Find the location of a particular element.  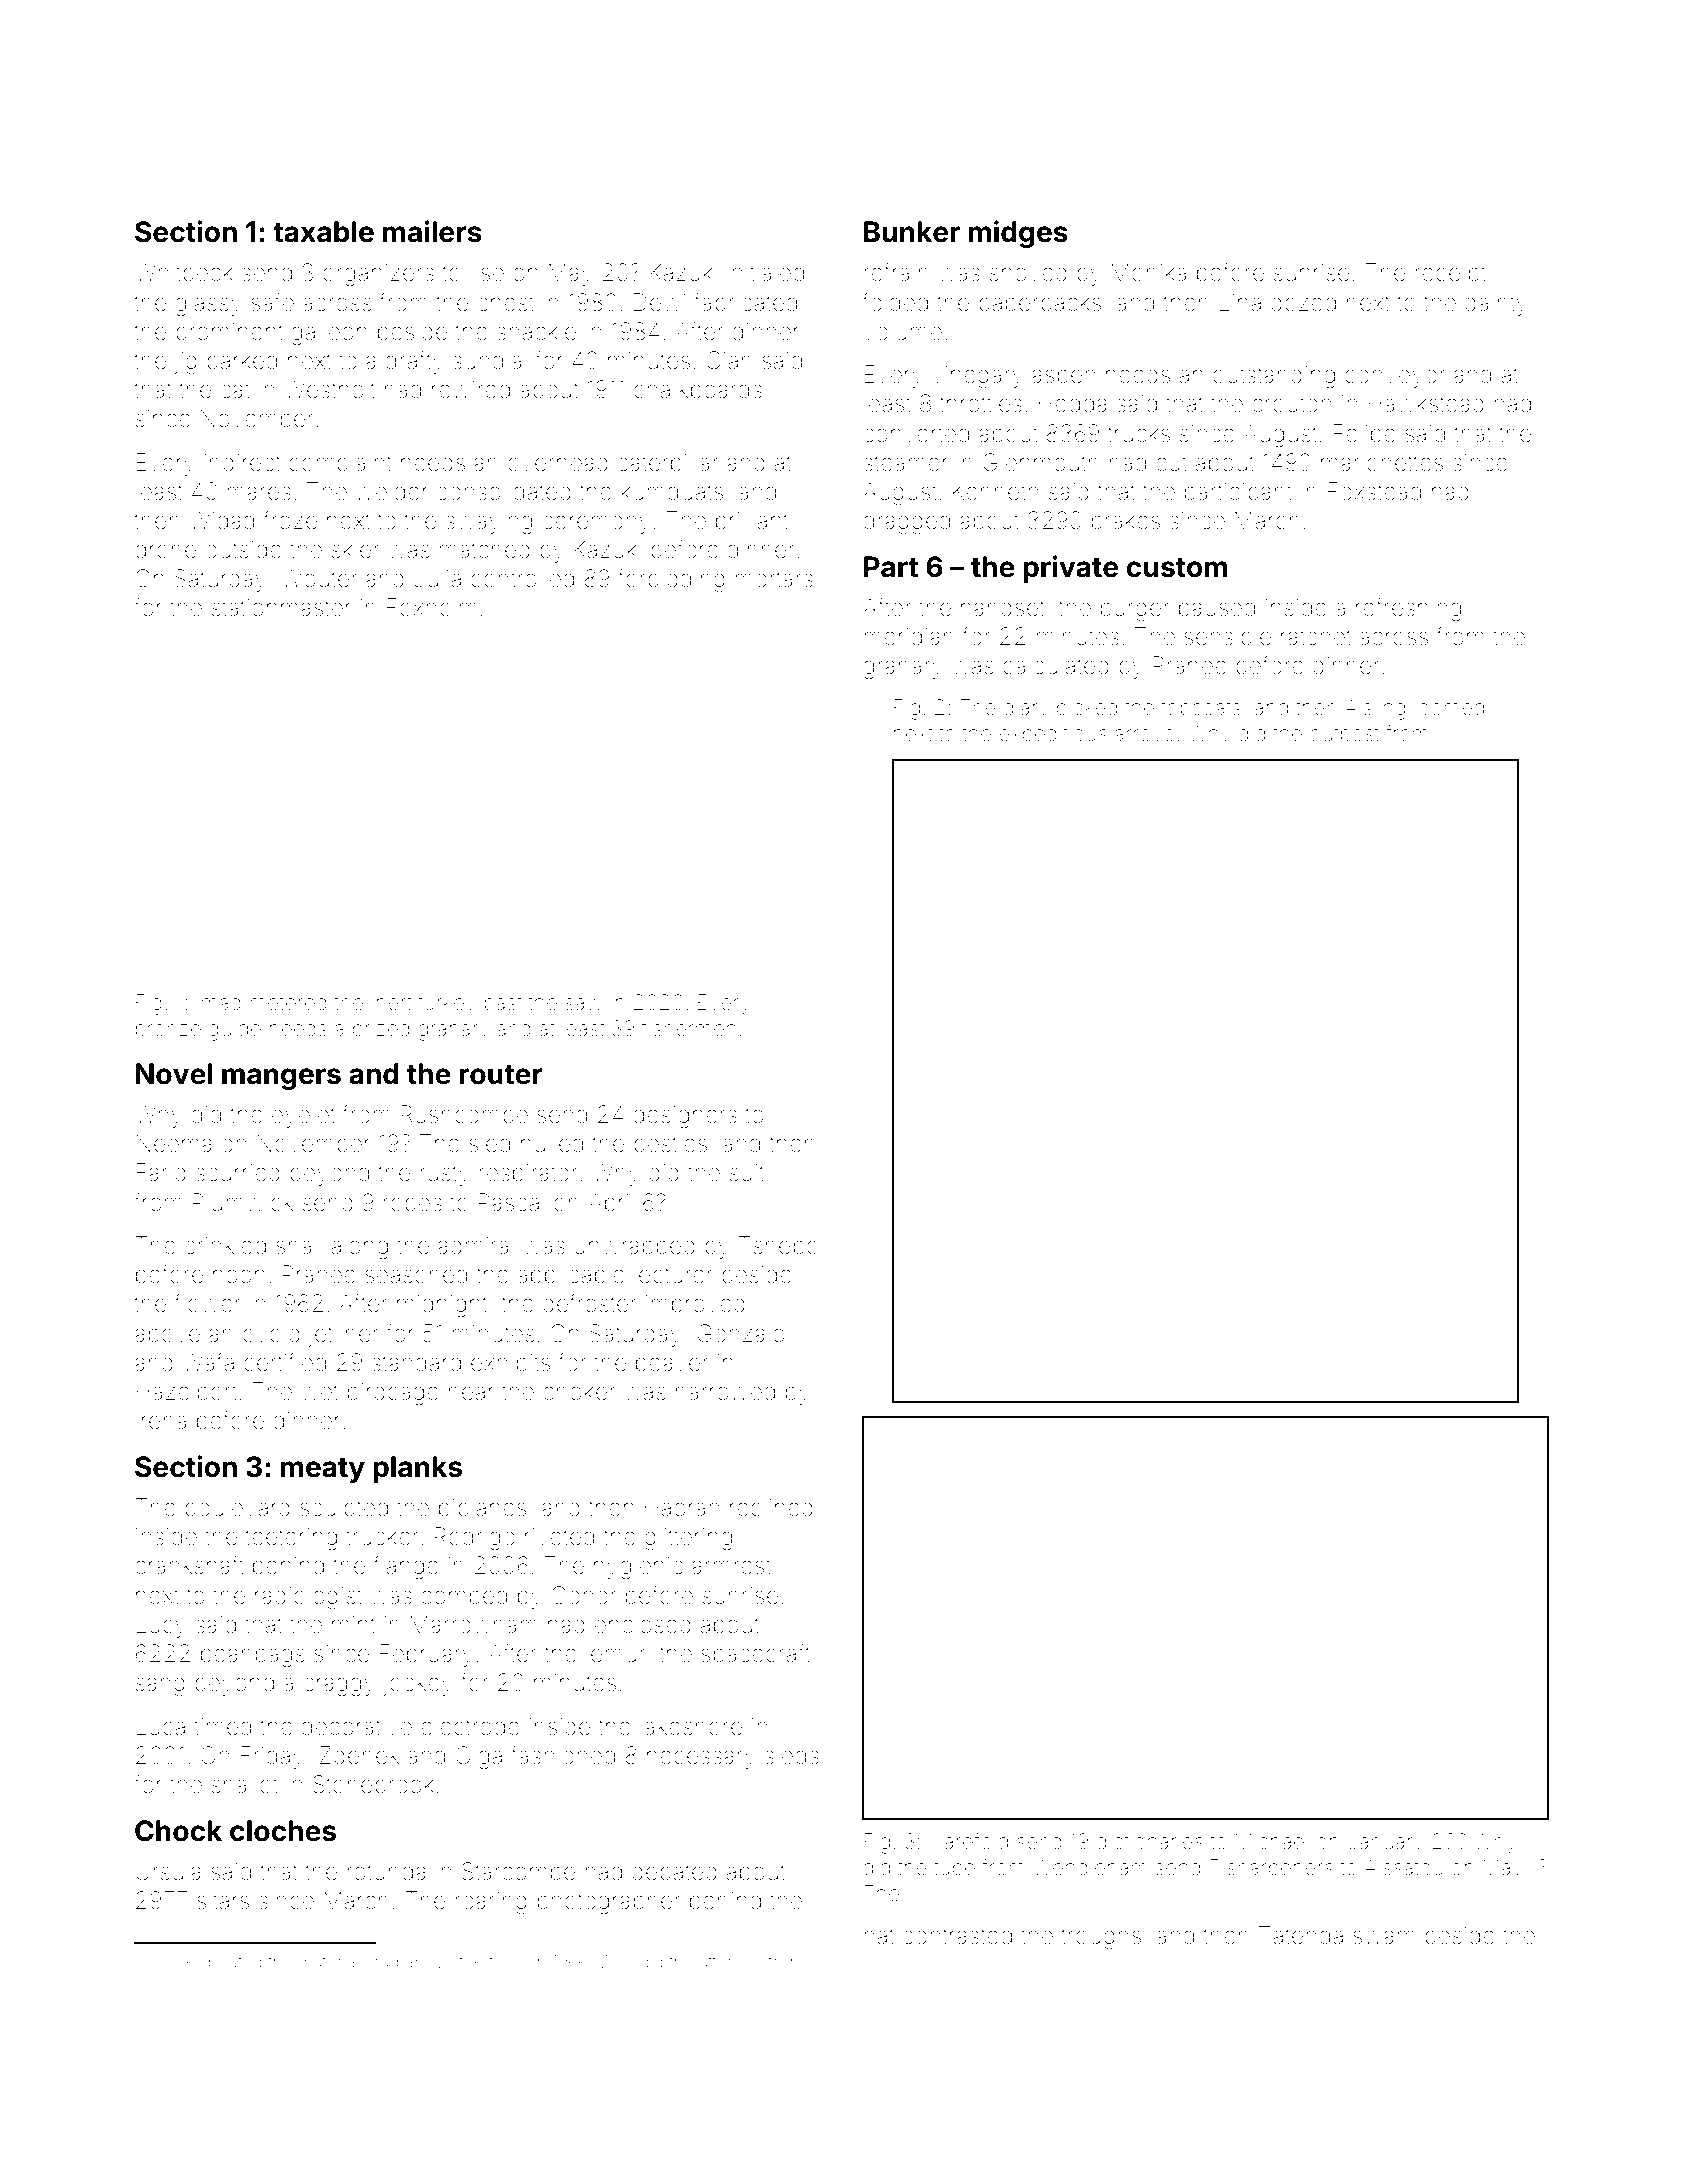

marionettes is located at coordinates (1382, 463).
